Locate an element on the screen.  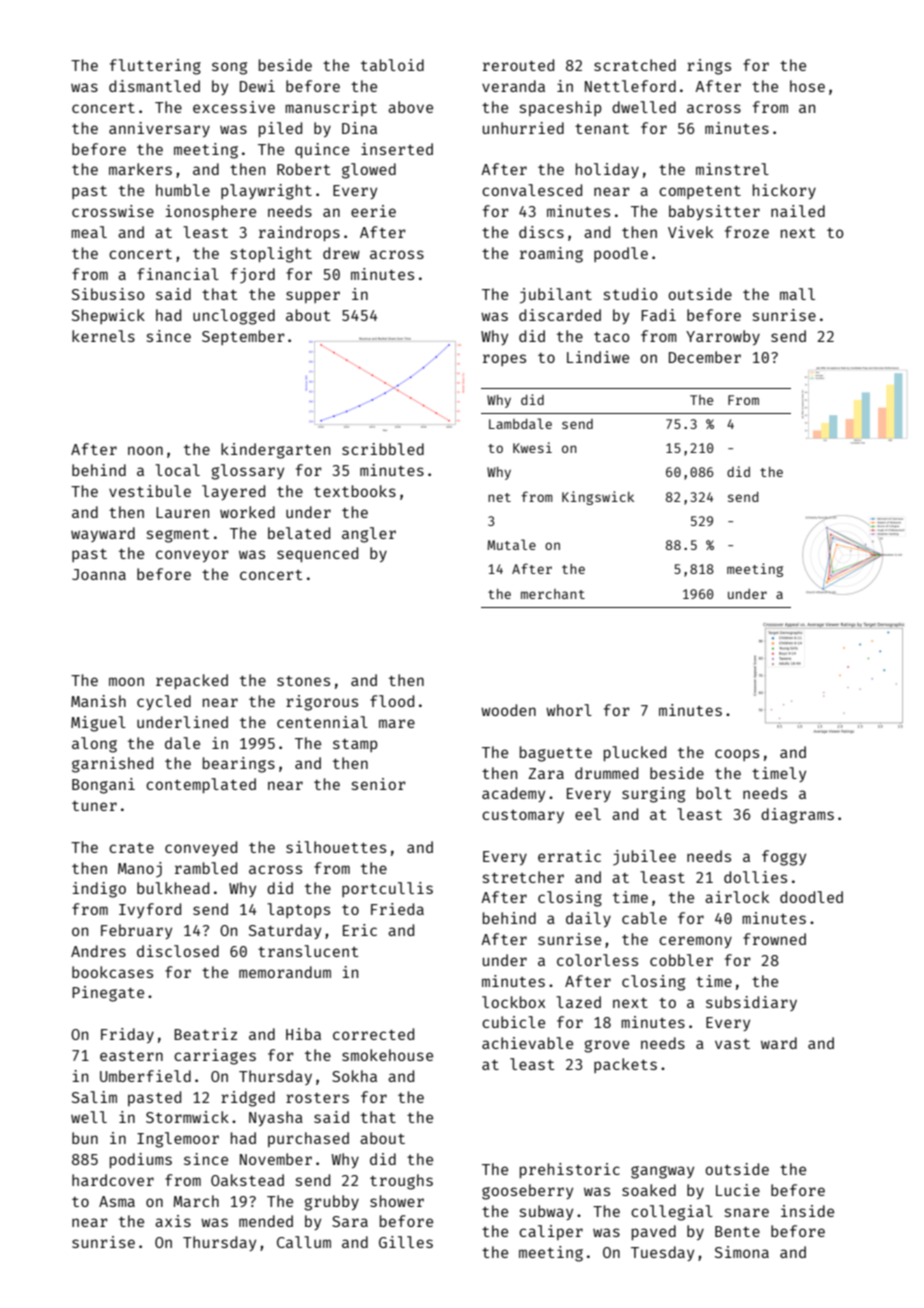
kernels is located at coordinates (103, 336).
